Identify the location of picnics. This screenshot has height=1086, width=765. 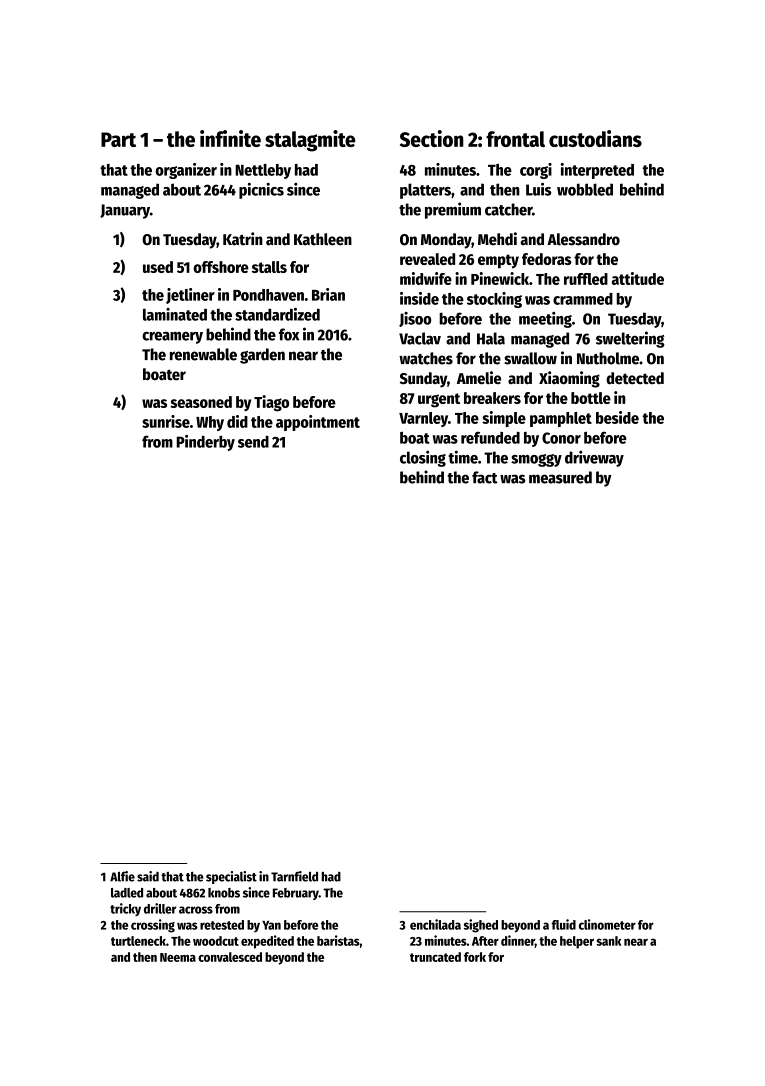
(261, 191).
